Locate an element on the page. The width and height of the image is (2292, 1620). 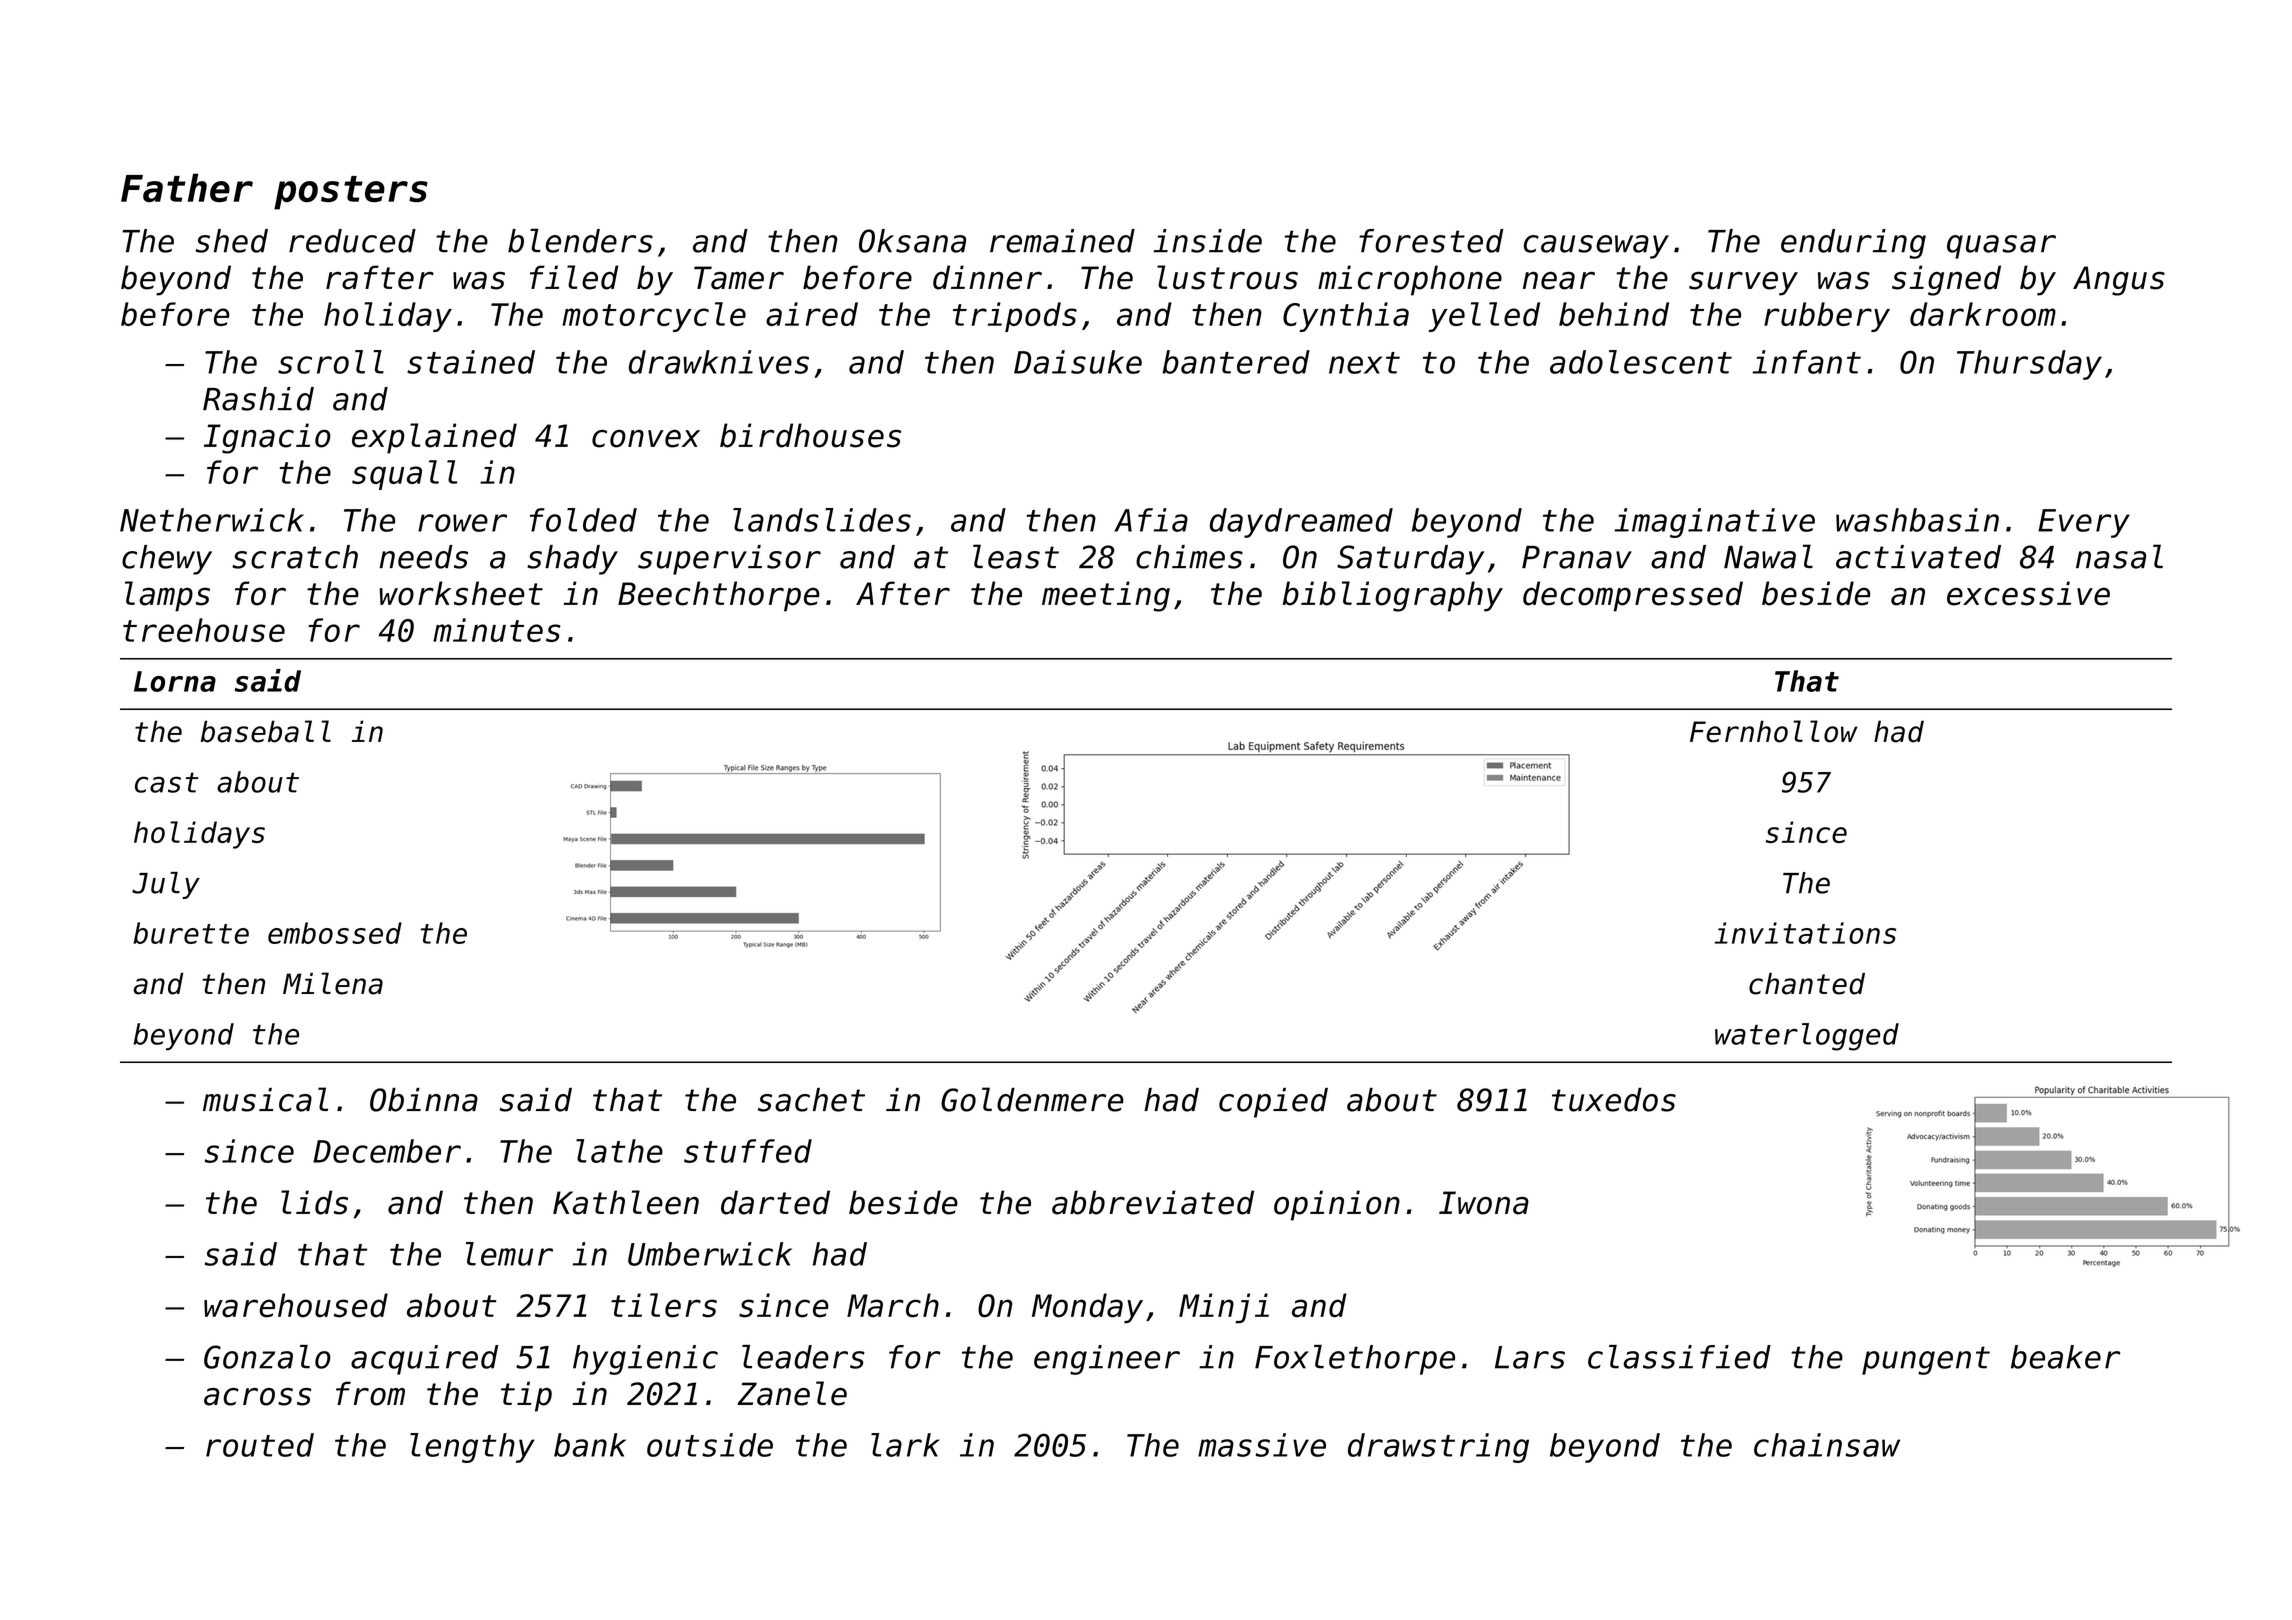
posters is located at coordinates (351, 193).
